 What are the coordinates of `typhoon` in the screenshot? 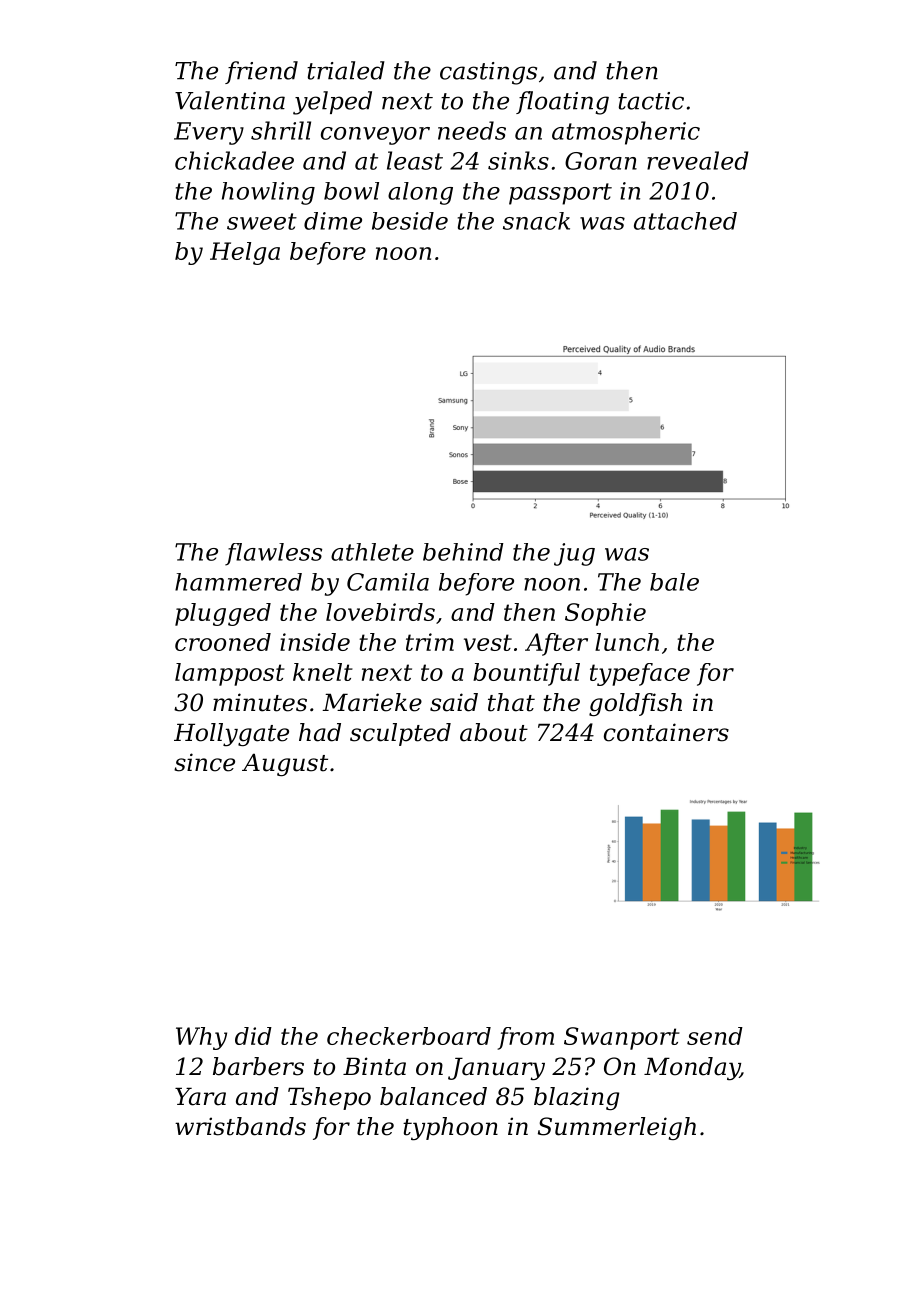 It's located at (450, 1129).
